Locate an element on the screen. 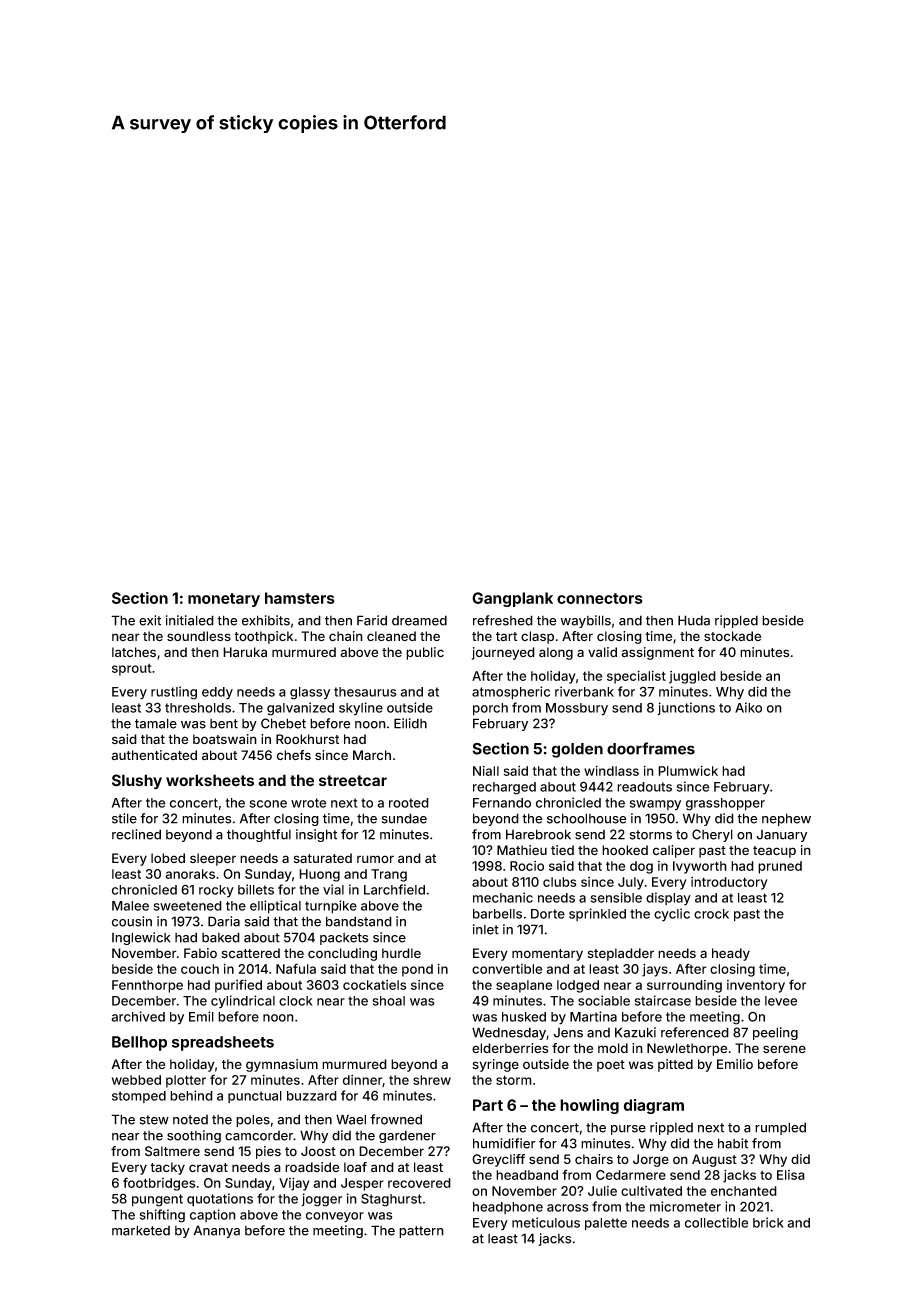 The width and height of the screenshot is (924, 1308). Huda is located at coordinates (694, 620).
